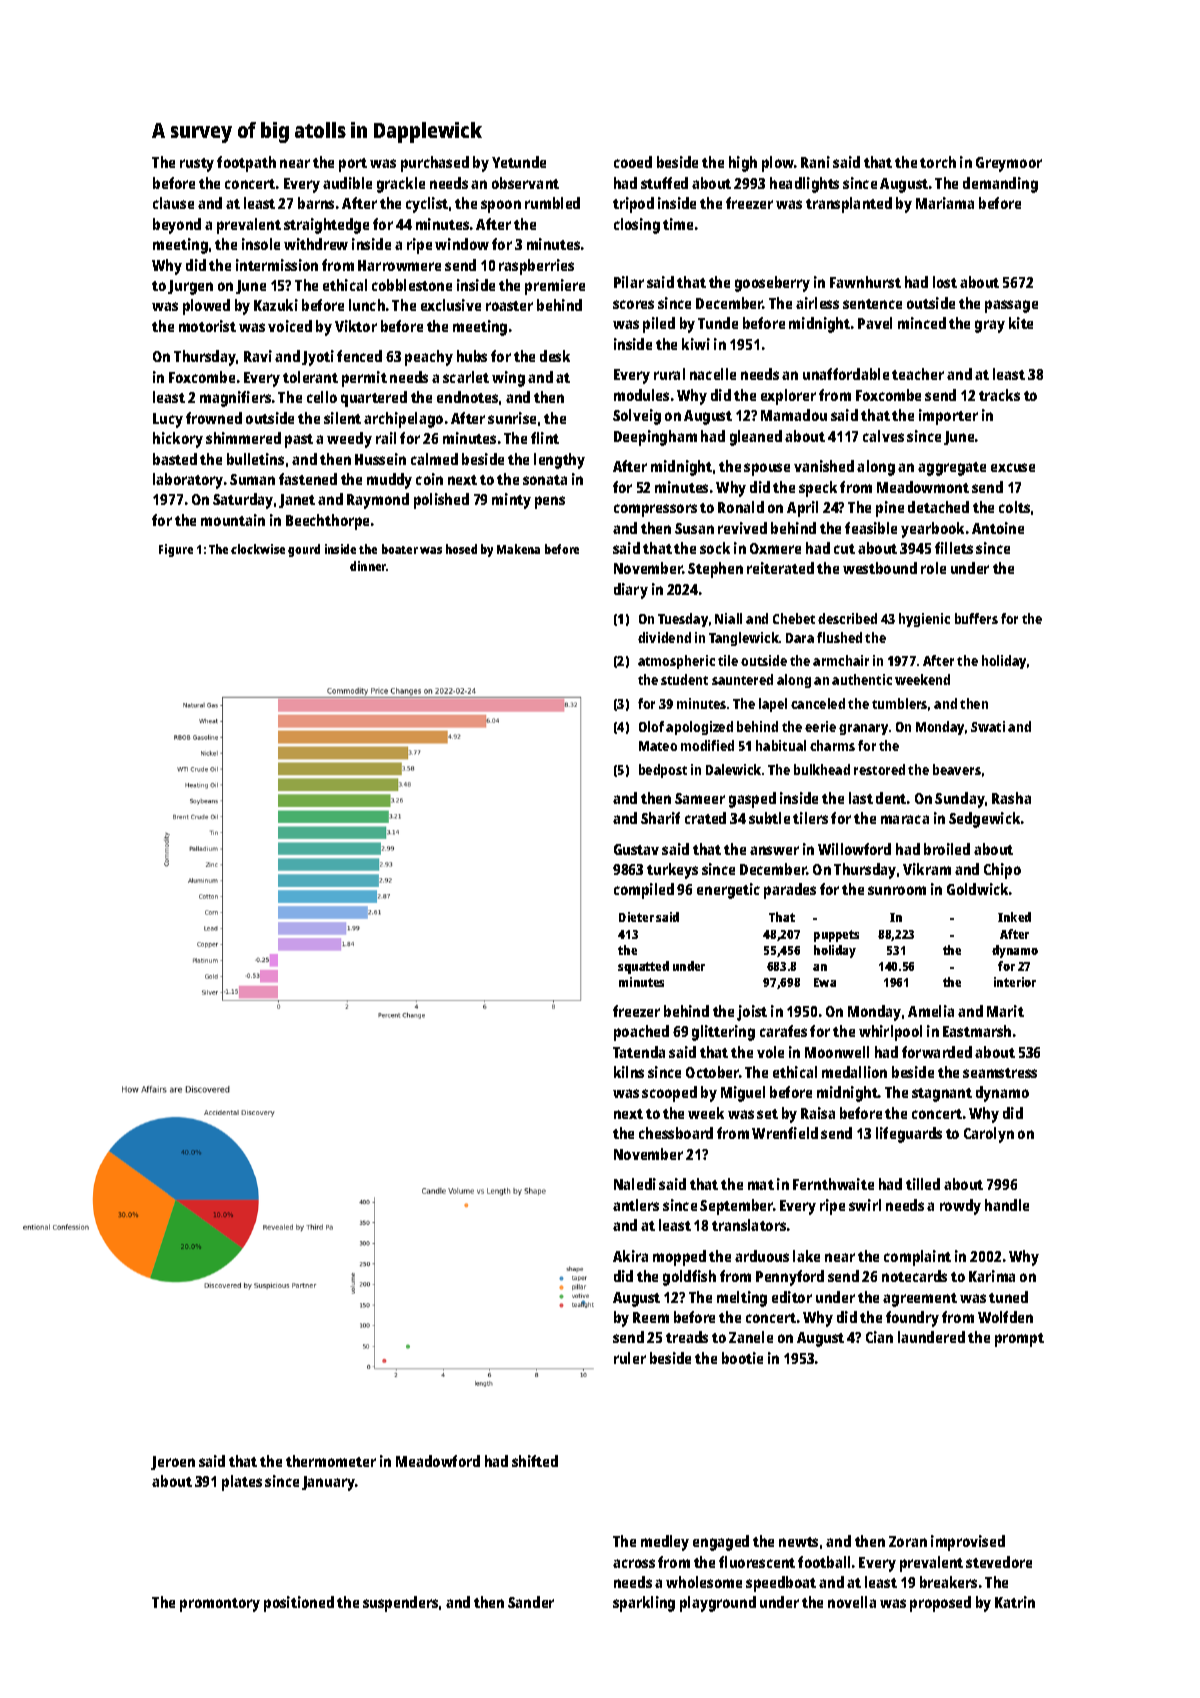 Image resolution: width=1200 pixels, height=1698 pixels. What do you see at coordinates (220, 1605) in the page?
I see `promontory` at bounding box center [220, 1605].
